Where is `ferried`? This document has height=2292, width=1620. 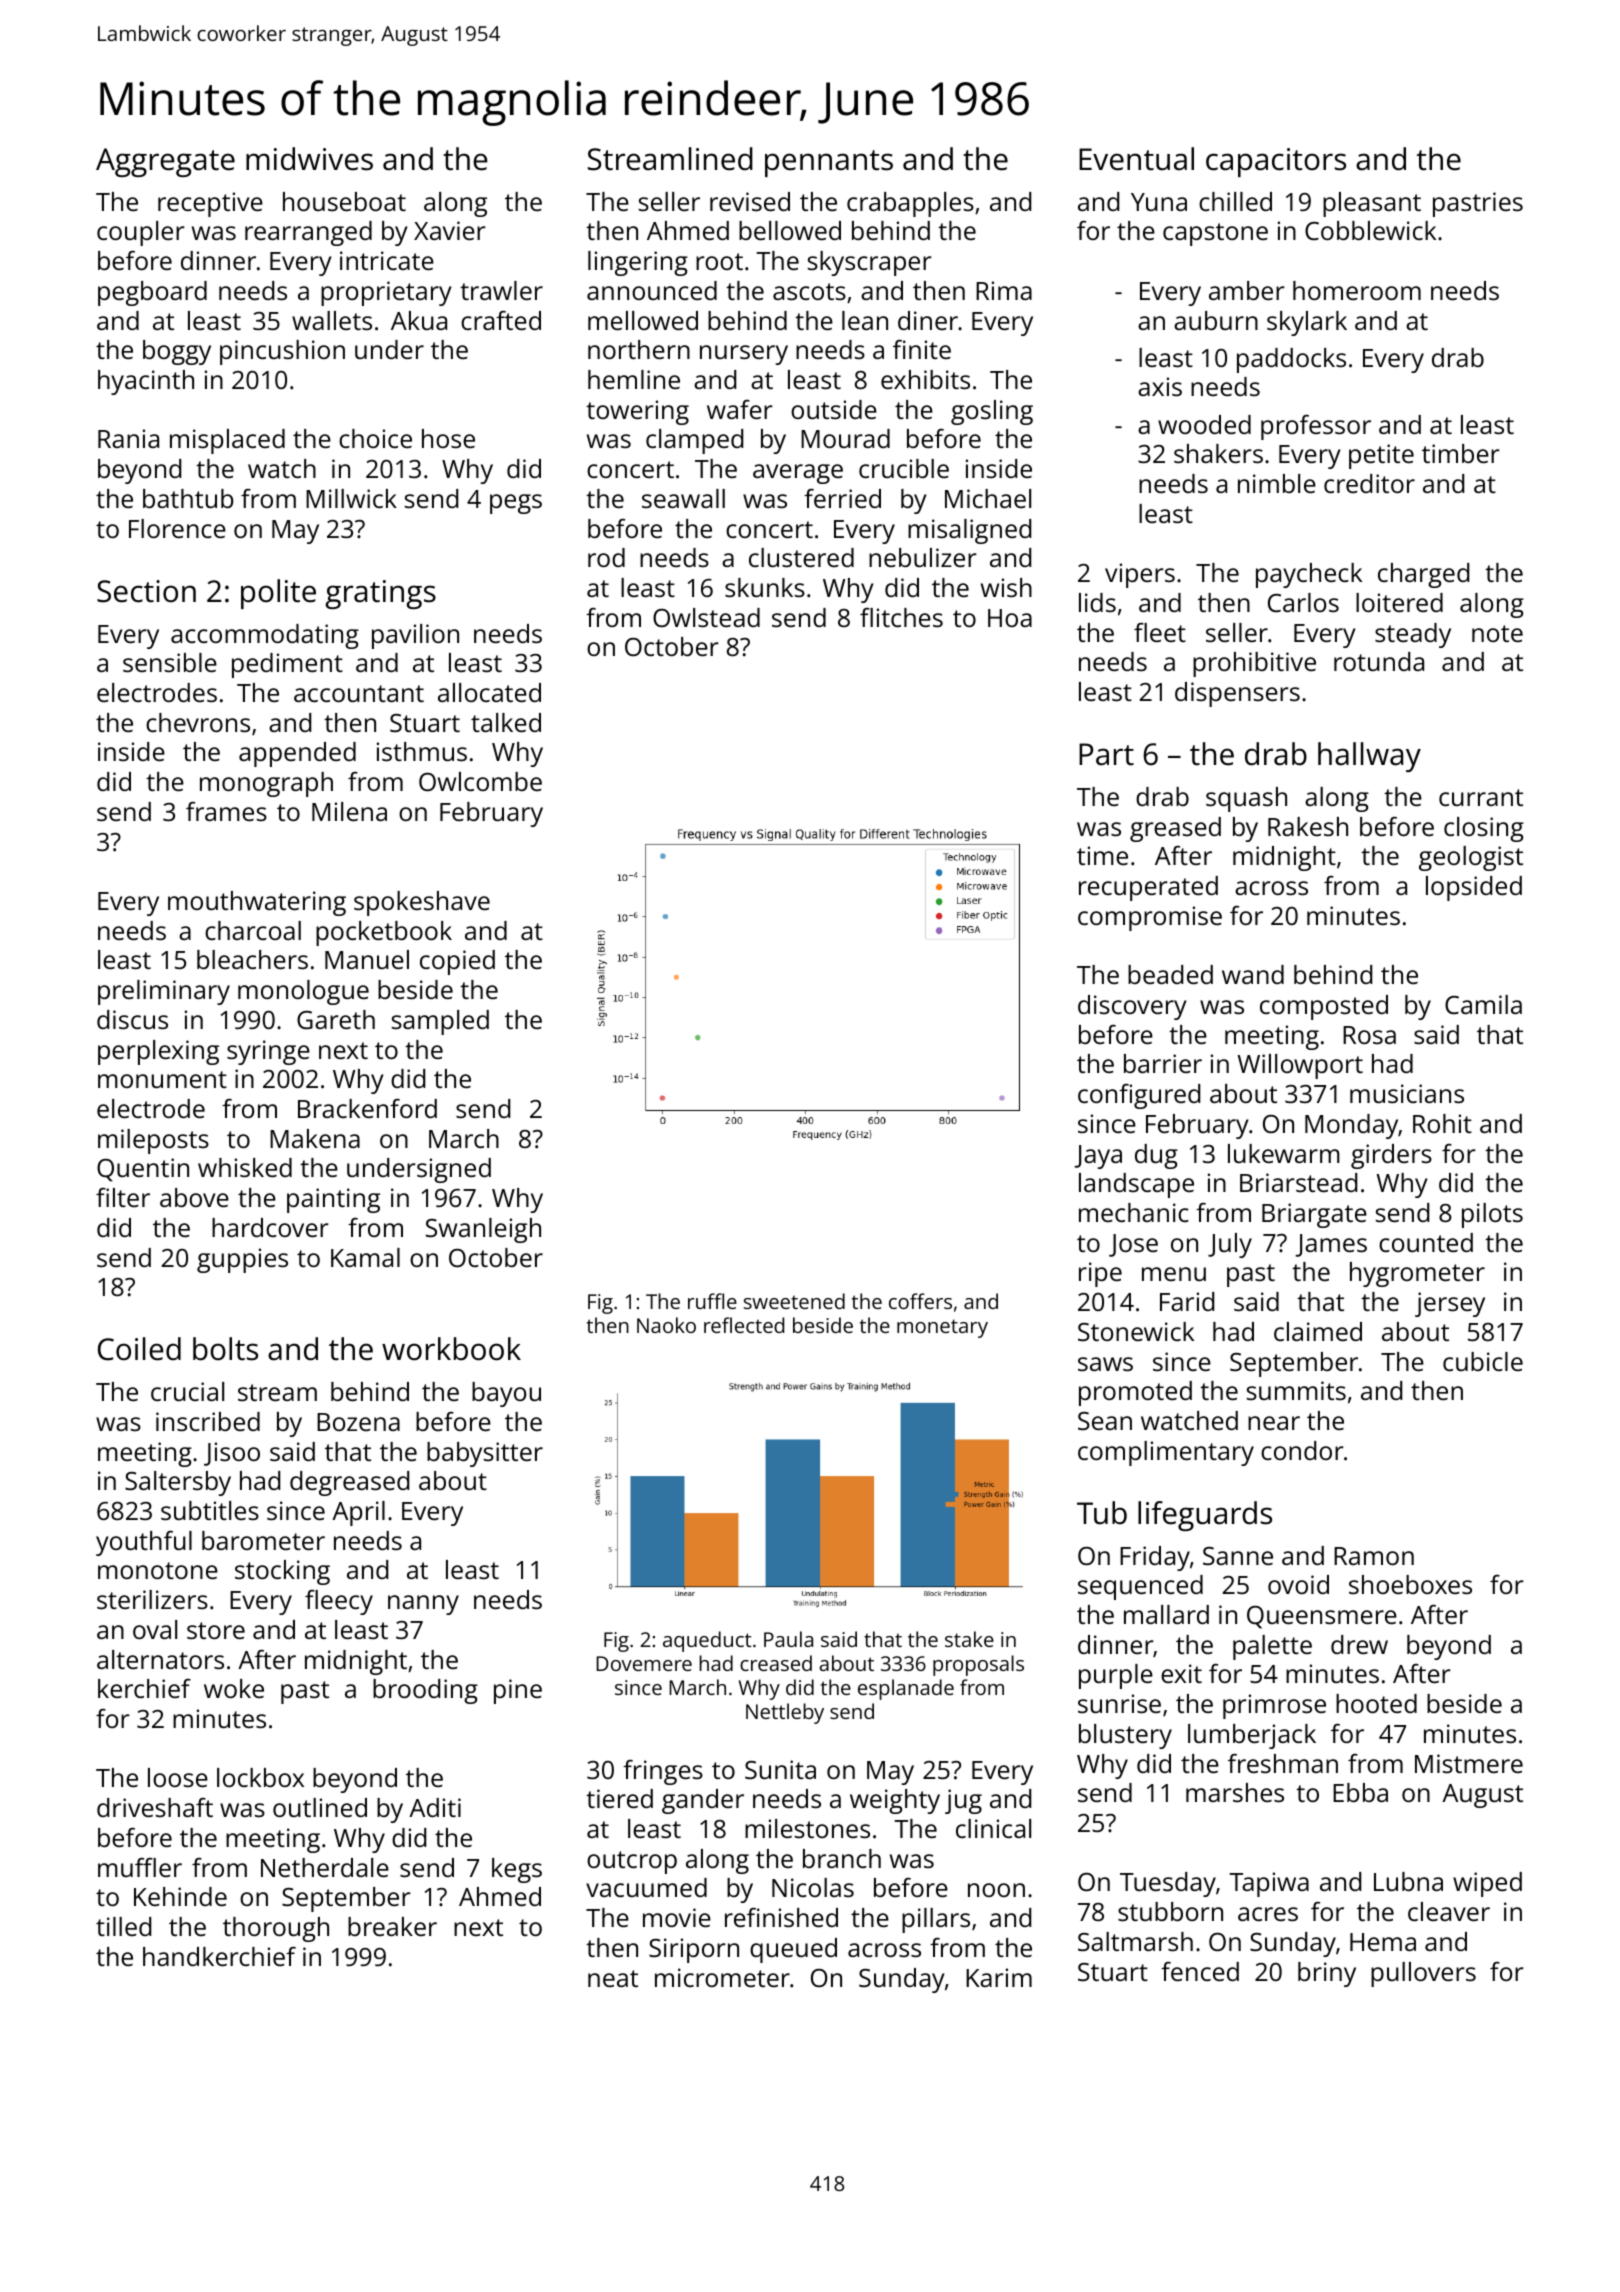 ferried is located at coordinates (842, 498).
